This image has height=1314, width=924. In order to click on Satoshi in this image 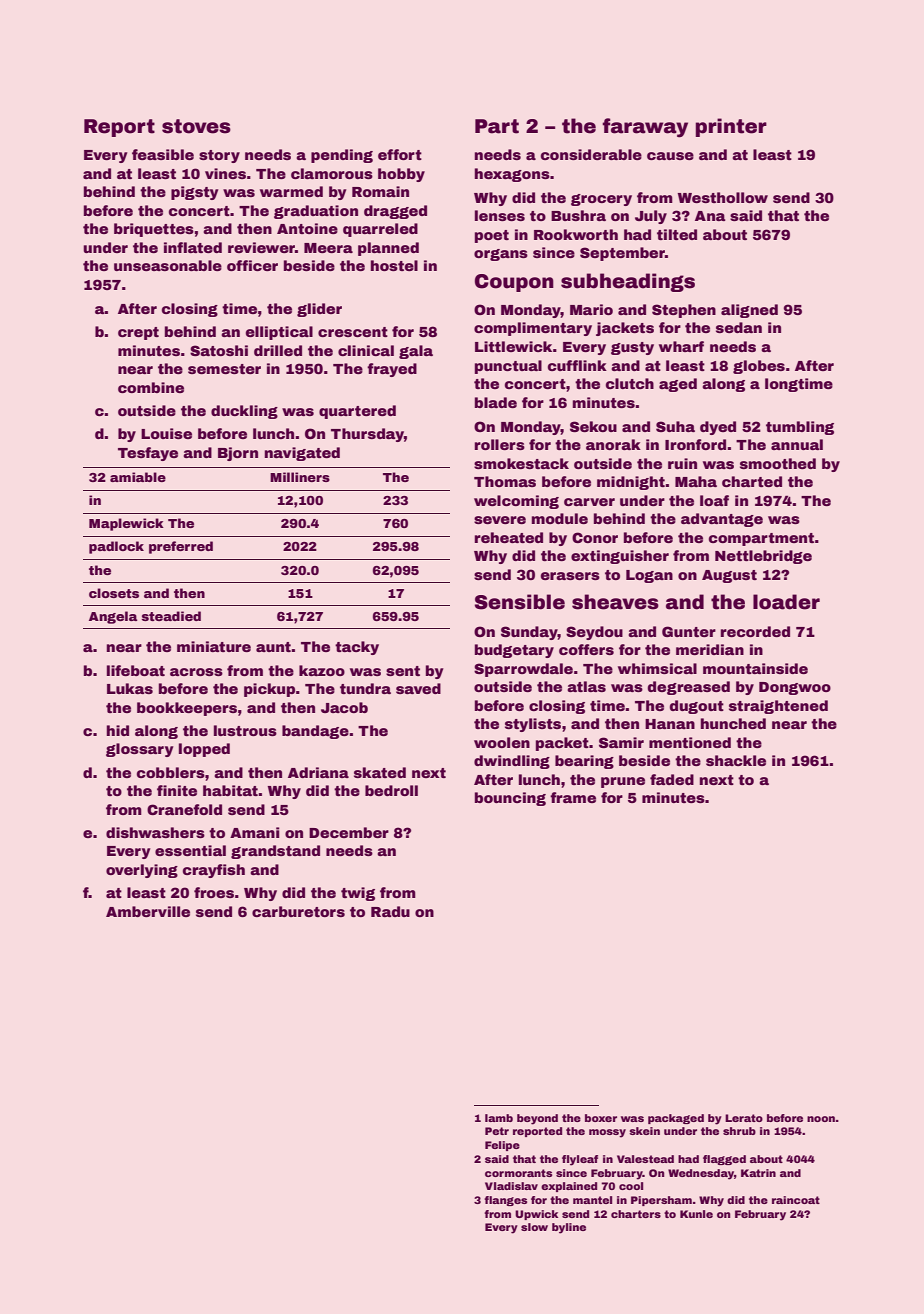, I will do `click(219, 350)`.
